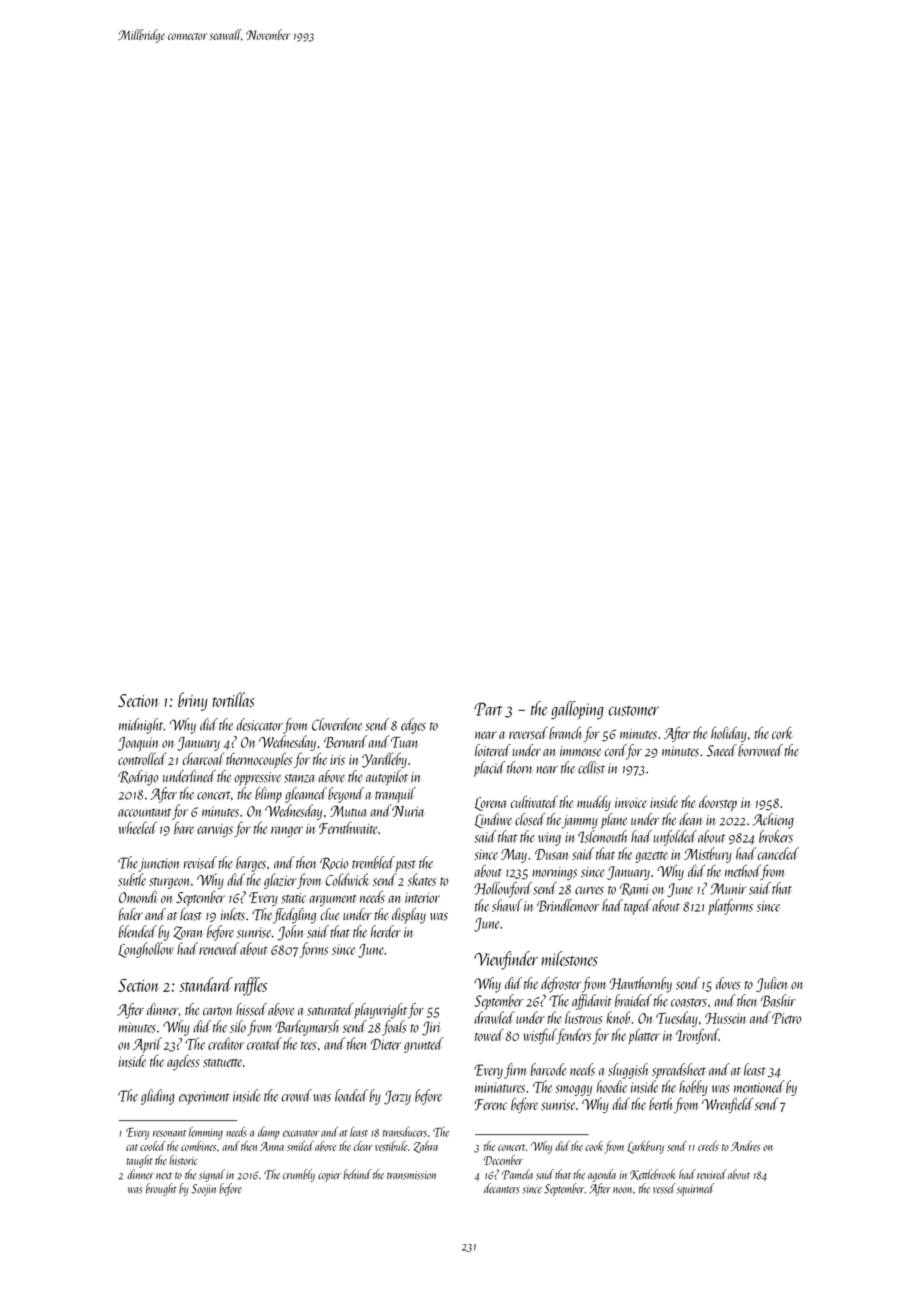 The image size is (924, 1308). What do you see at coordinates (251, 864) in the image?
I see `barges` at bounding box center [251, 864].
